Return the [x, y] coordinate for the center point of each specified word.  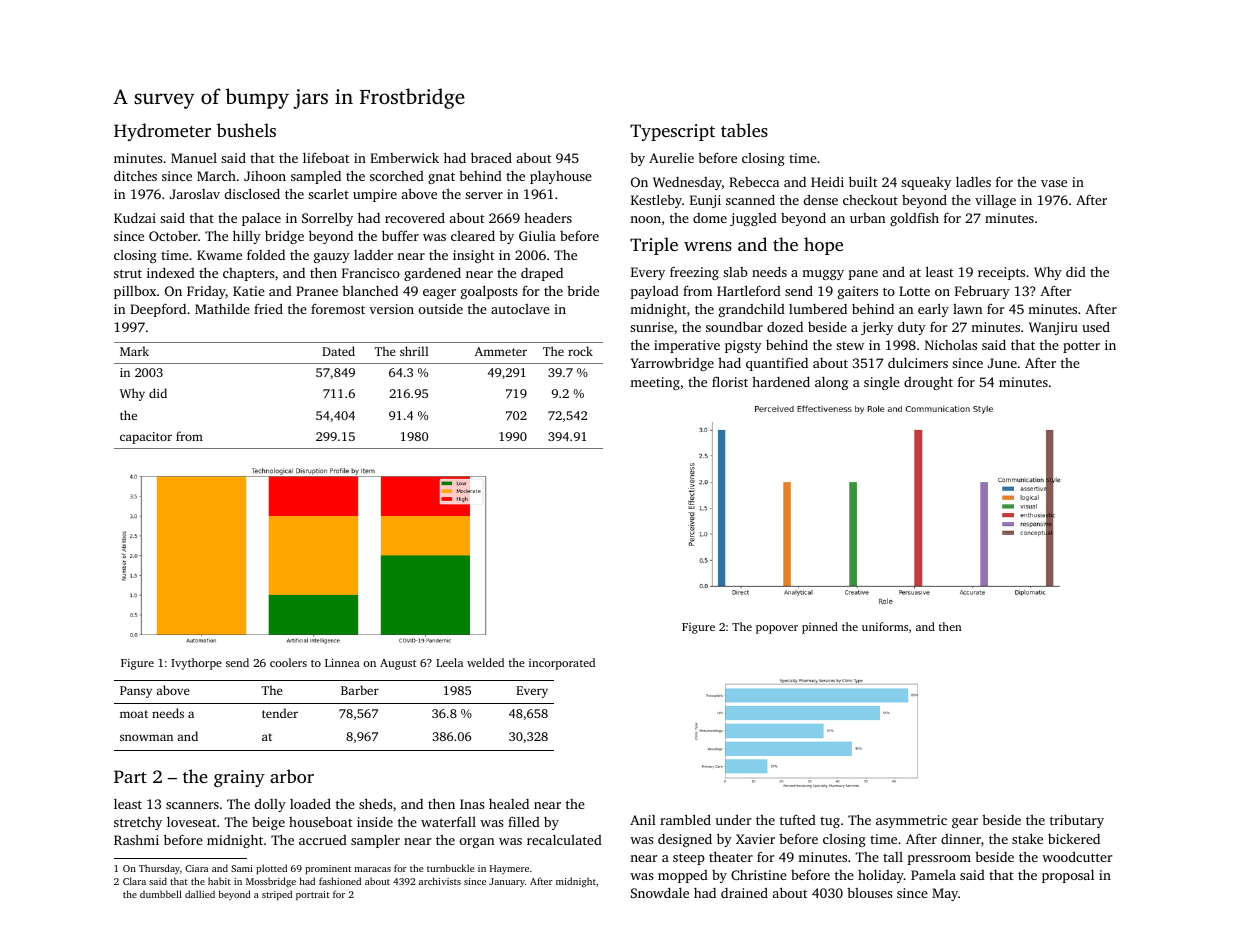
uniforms [885, 626]
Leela [449, 662]
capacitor [146, 438]
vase [1054, 183]
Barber [360, 690]
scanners [192, 805]
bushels [246, 130]
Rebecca [754, 182]
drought [928, 383]
